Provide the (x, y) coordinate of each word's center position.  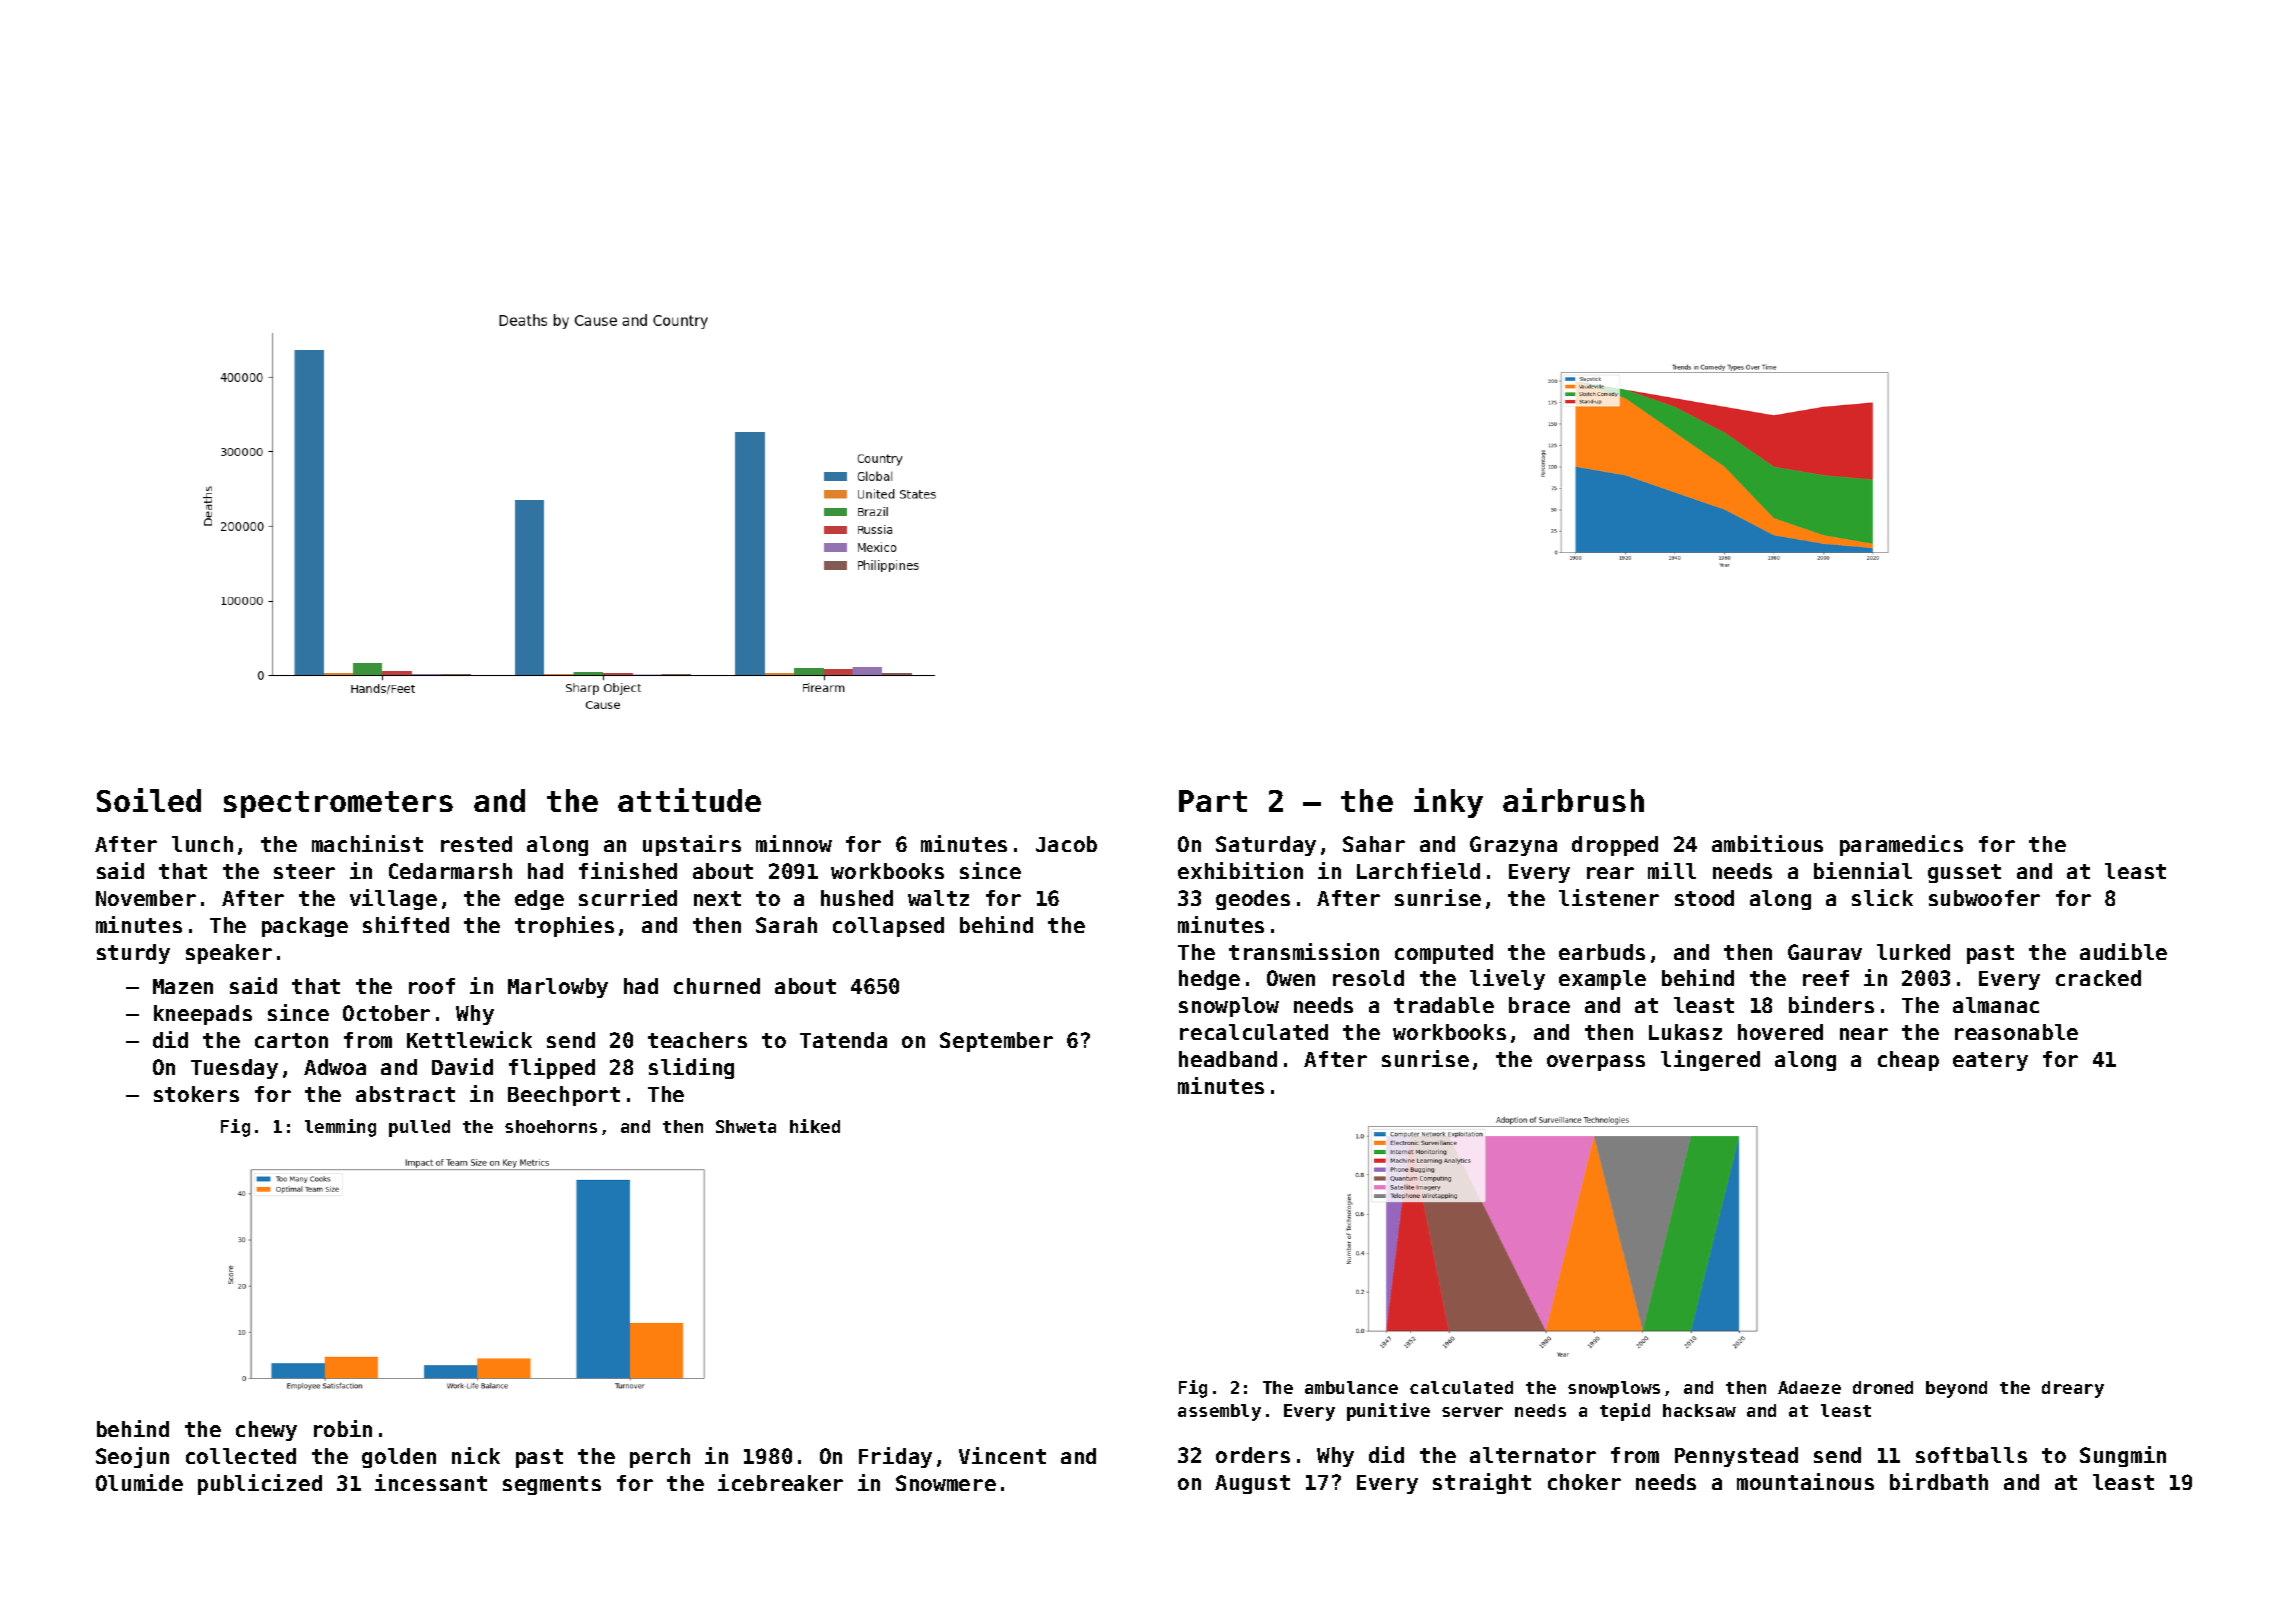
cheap (1908, 1061)
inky (1448, 803)
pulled (419, 1128)
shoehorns (551, 1126)
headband (1228, 1059)
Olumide (139, 1482)
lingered (1710, 1060)
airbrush (1573, 800)
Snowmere (946, 1483)
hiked (815, 1126)
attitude (689, 800)
